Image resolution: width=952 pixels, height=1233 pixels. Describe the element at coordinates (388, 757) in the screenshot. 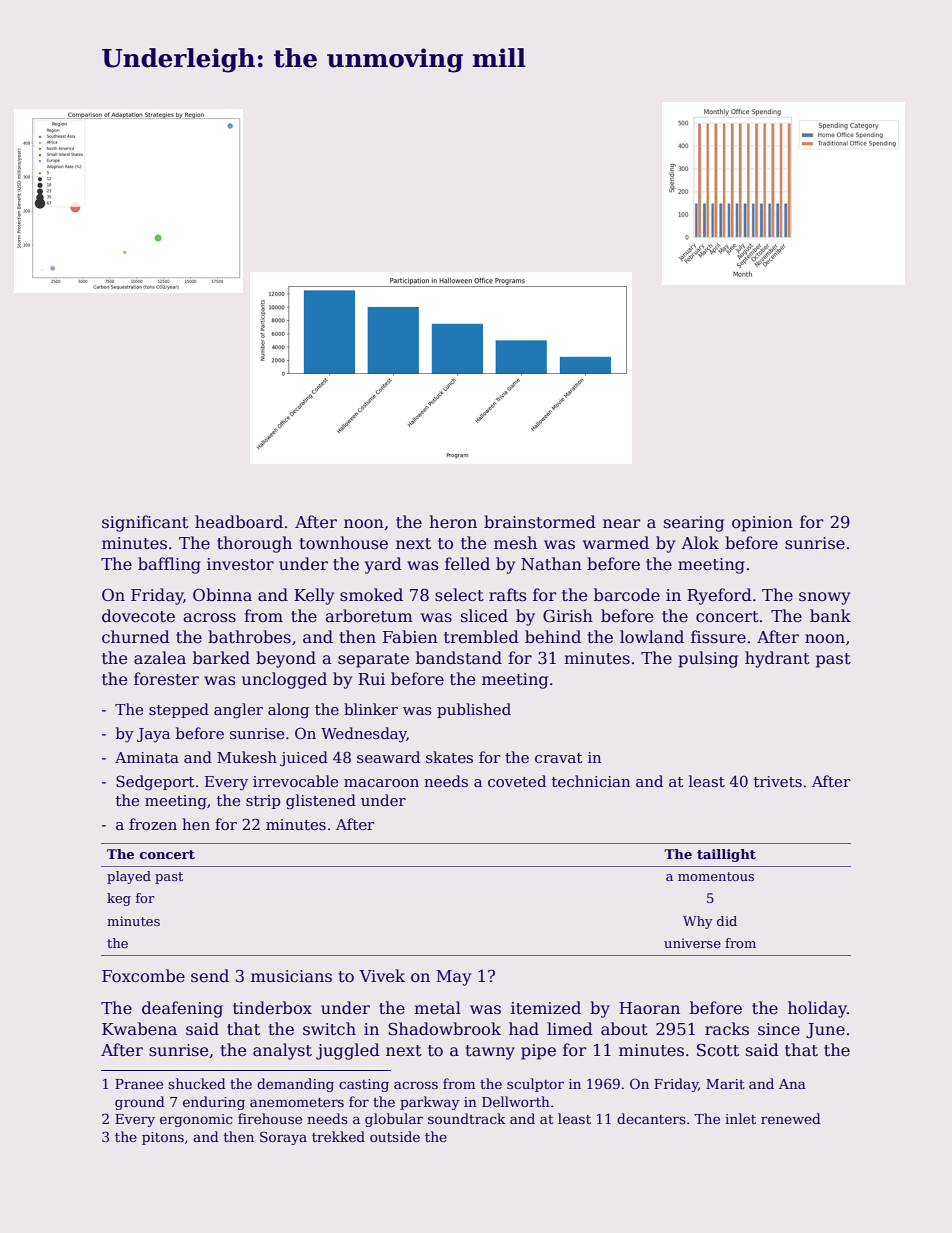

I see `seaward` at that location.
